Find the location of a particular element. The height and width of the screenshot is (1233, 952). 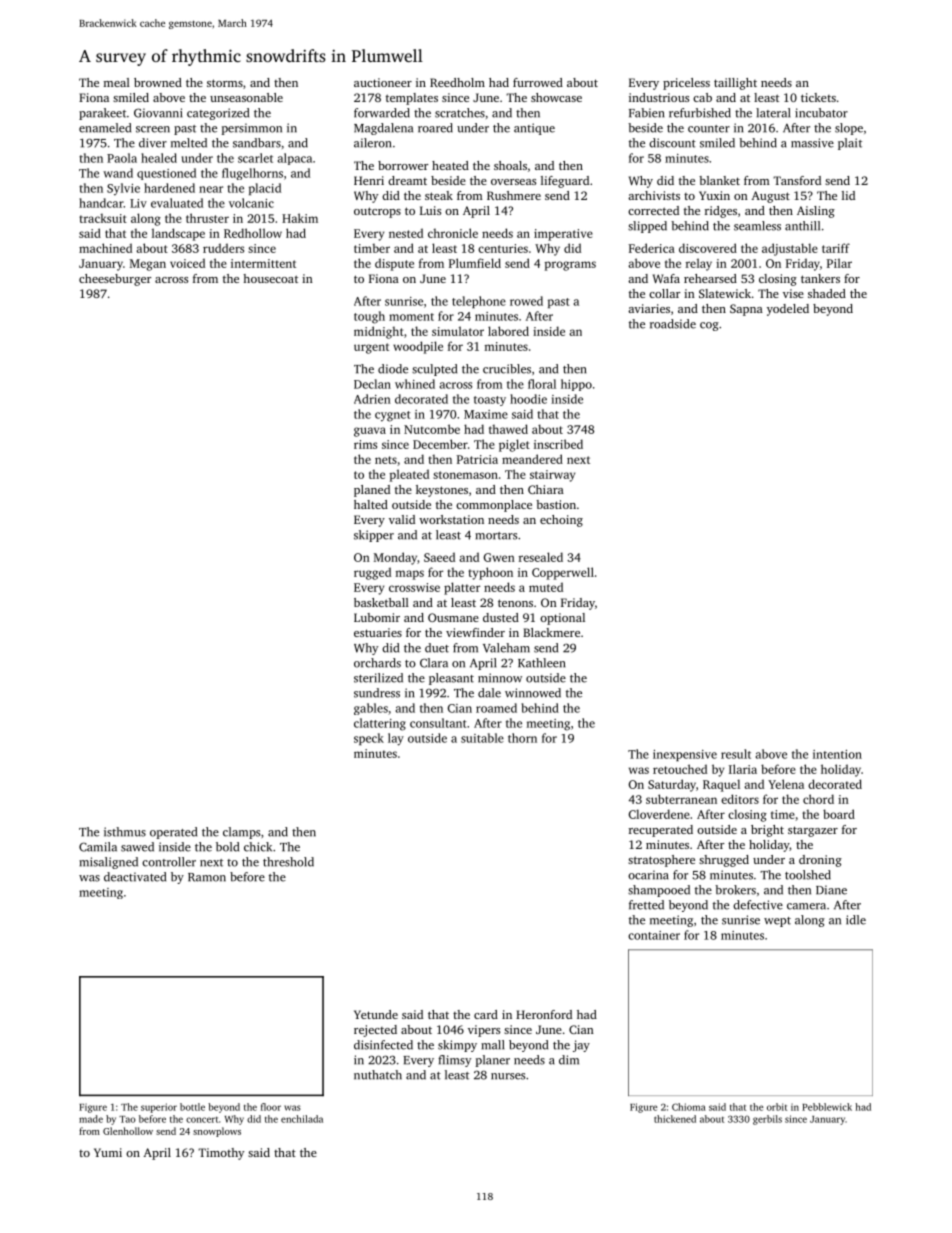

thruster is located at coordinates (207, 218).
